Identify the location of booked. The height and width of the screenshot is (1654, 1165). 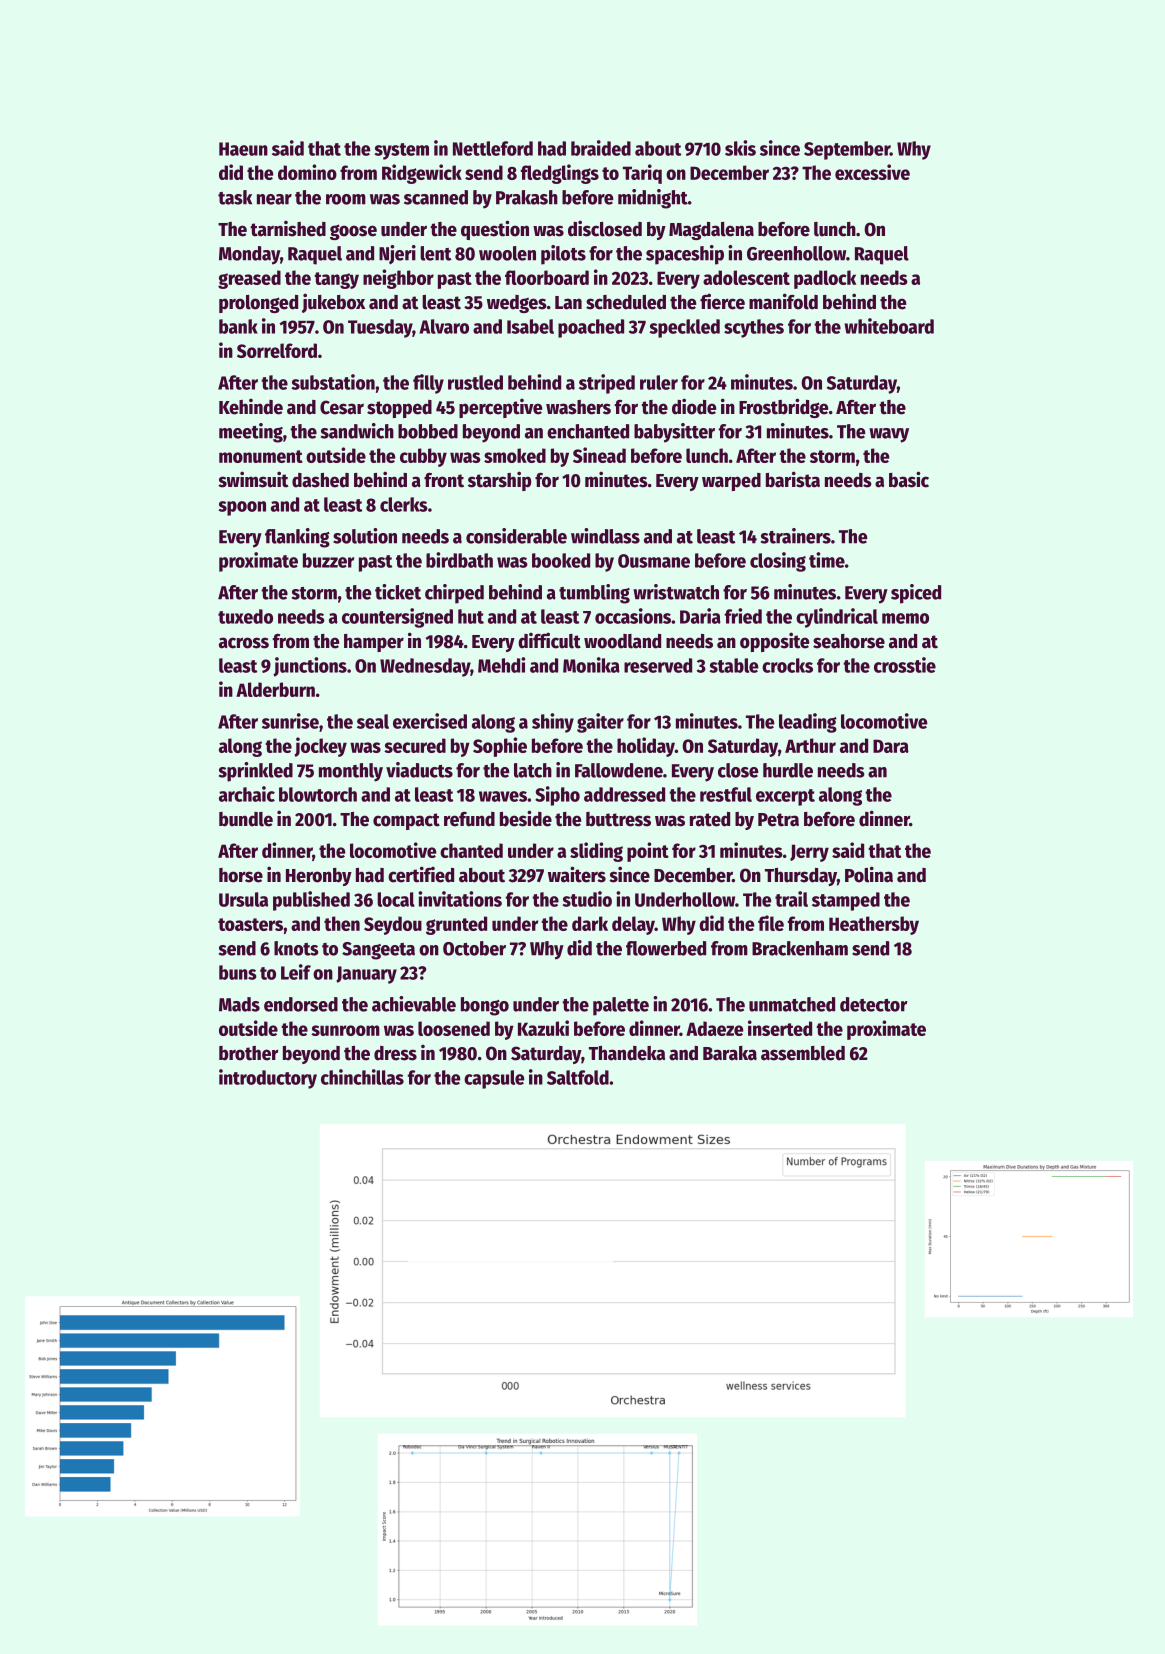
(561, 560).
